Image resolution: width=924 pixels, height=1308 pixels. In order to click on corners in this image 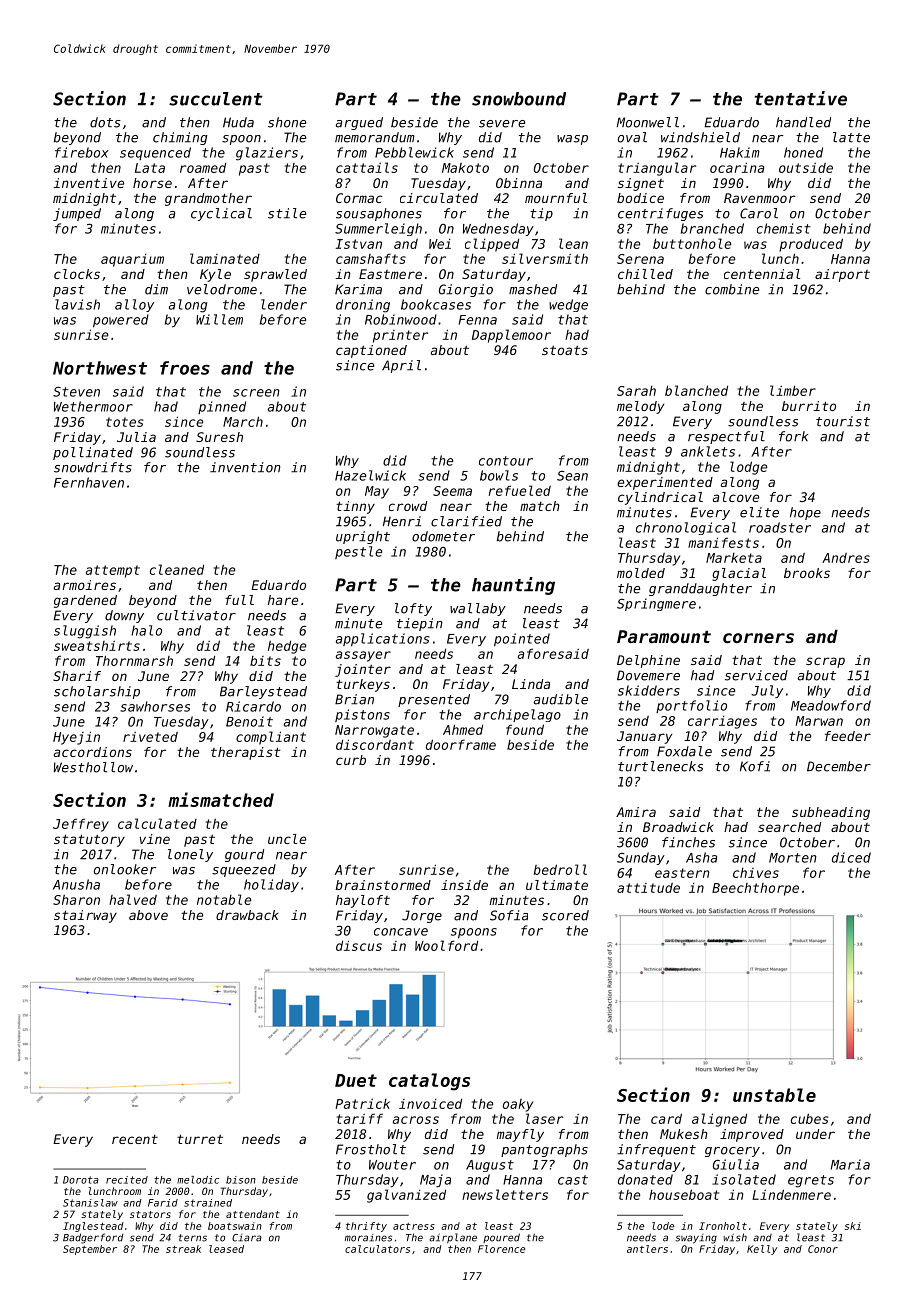, I will do `click(758, 638)`.
